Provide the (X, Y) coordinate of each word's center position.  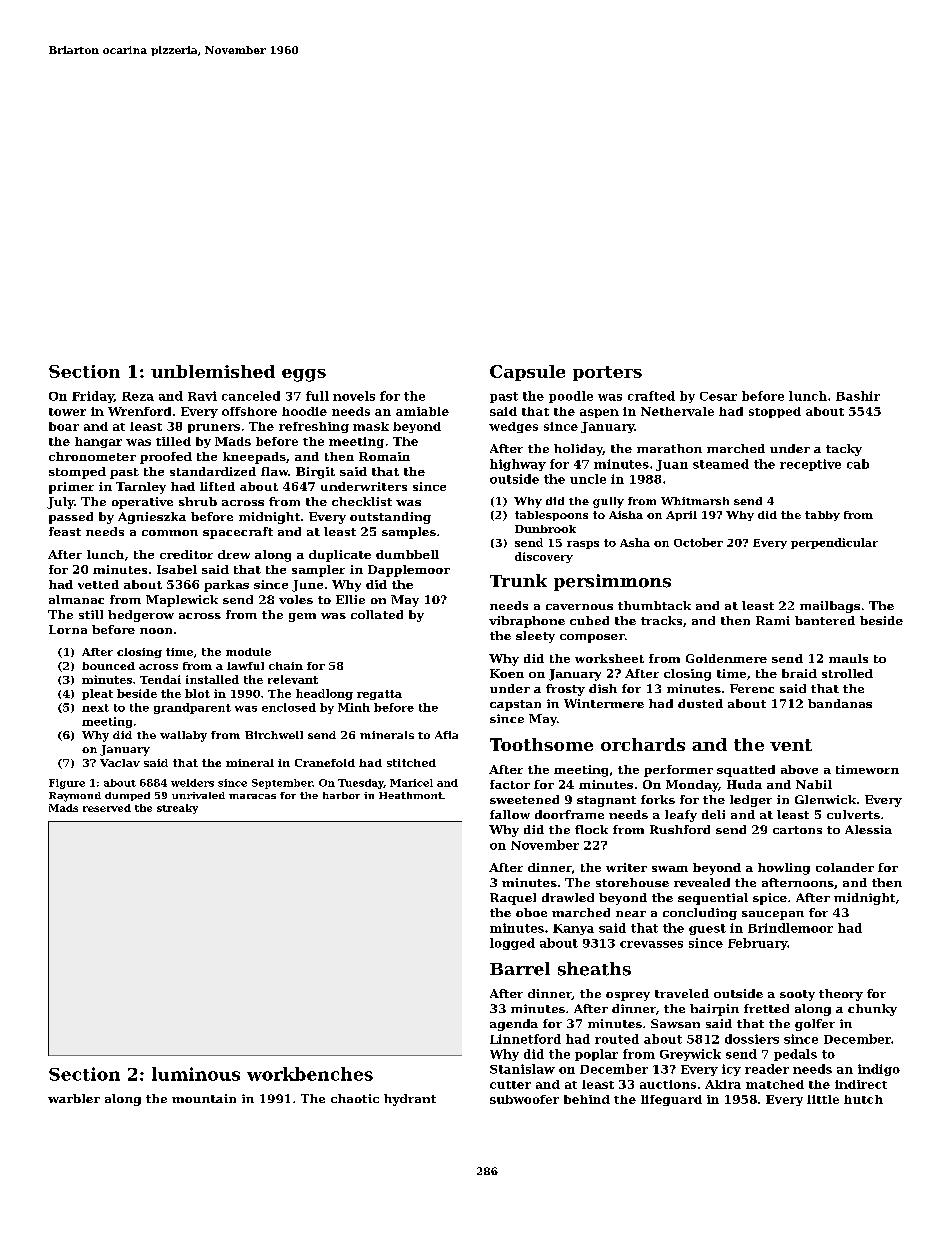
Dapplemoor (409, 571)
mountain (204, 1098)
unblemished (213, 371)
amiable (422, 411)
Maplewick (182, 601)
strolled (847, 673)
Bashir (858, 396)
